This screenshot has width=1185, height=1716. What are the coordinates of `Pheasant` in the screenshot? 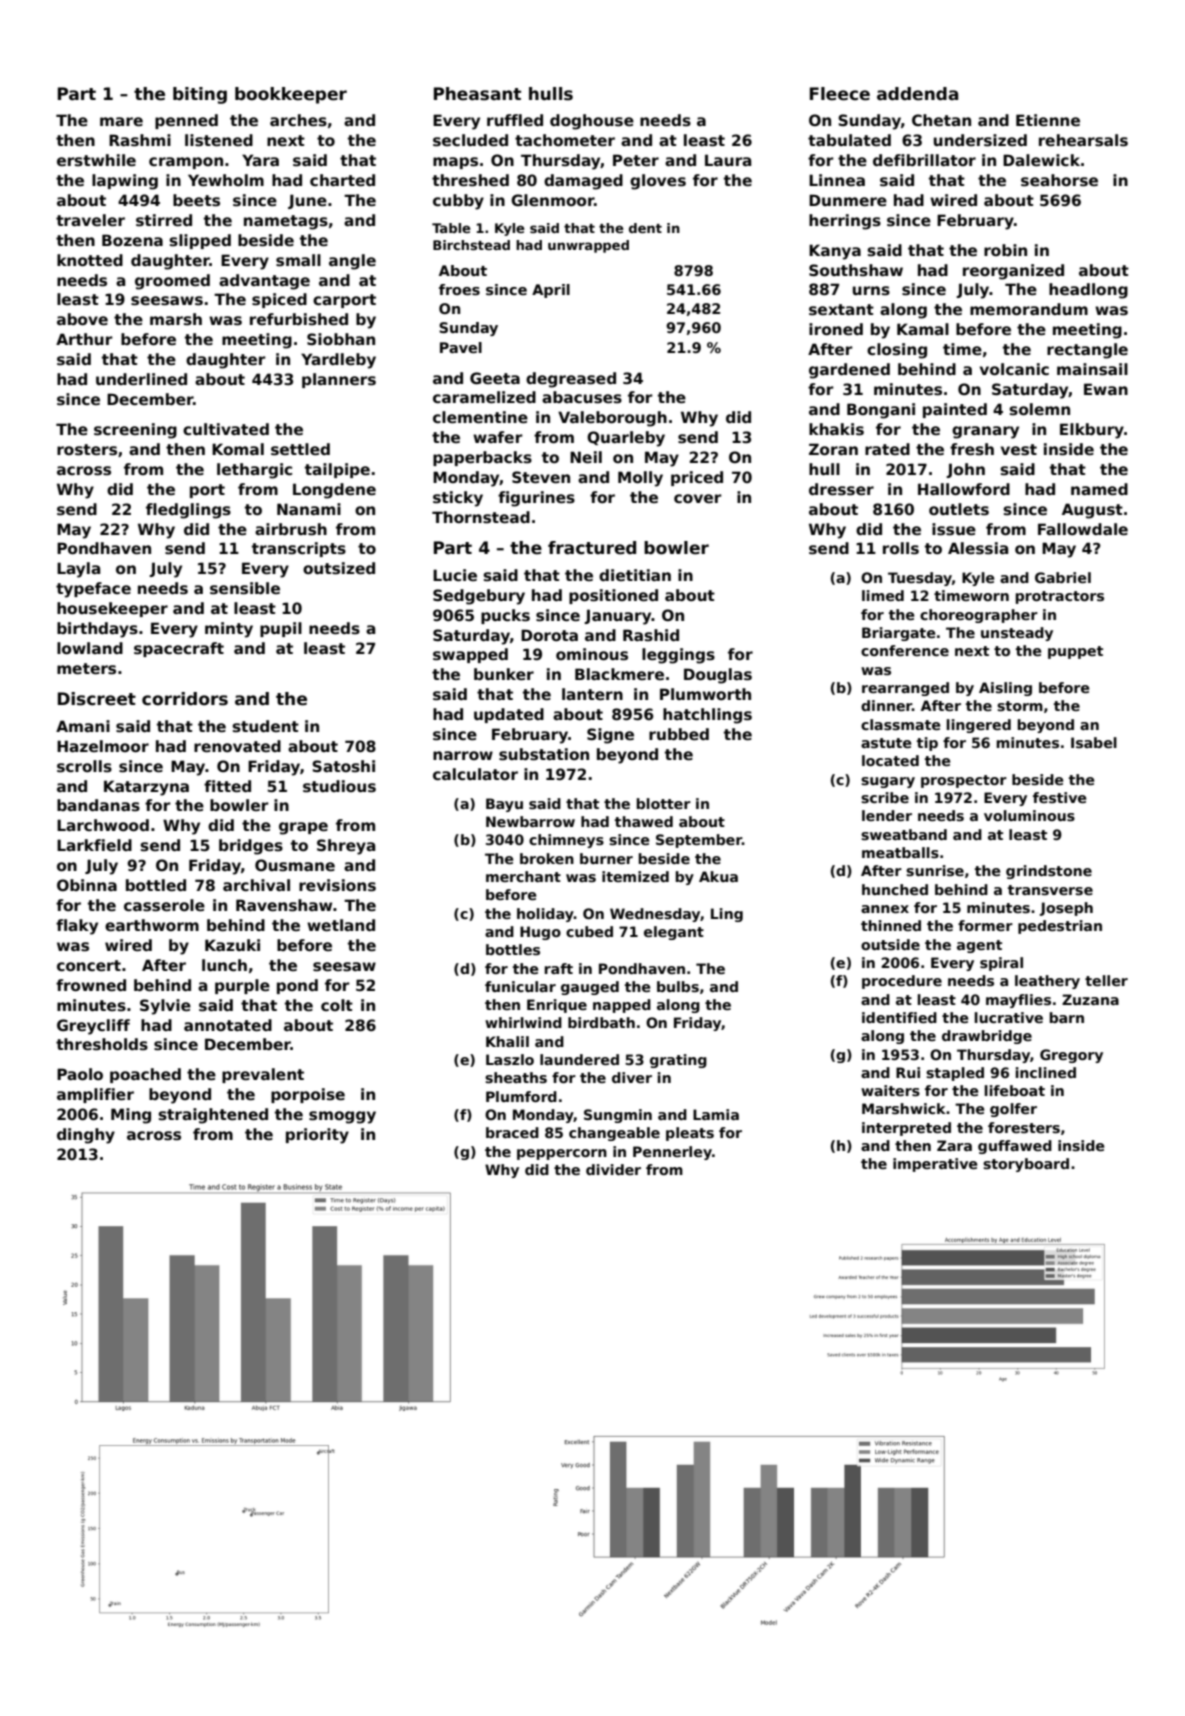 It's located at (477, 94).
